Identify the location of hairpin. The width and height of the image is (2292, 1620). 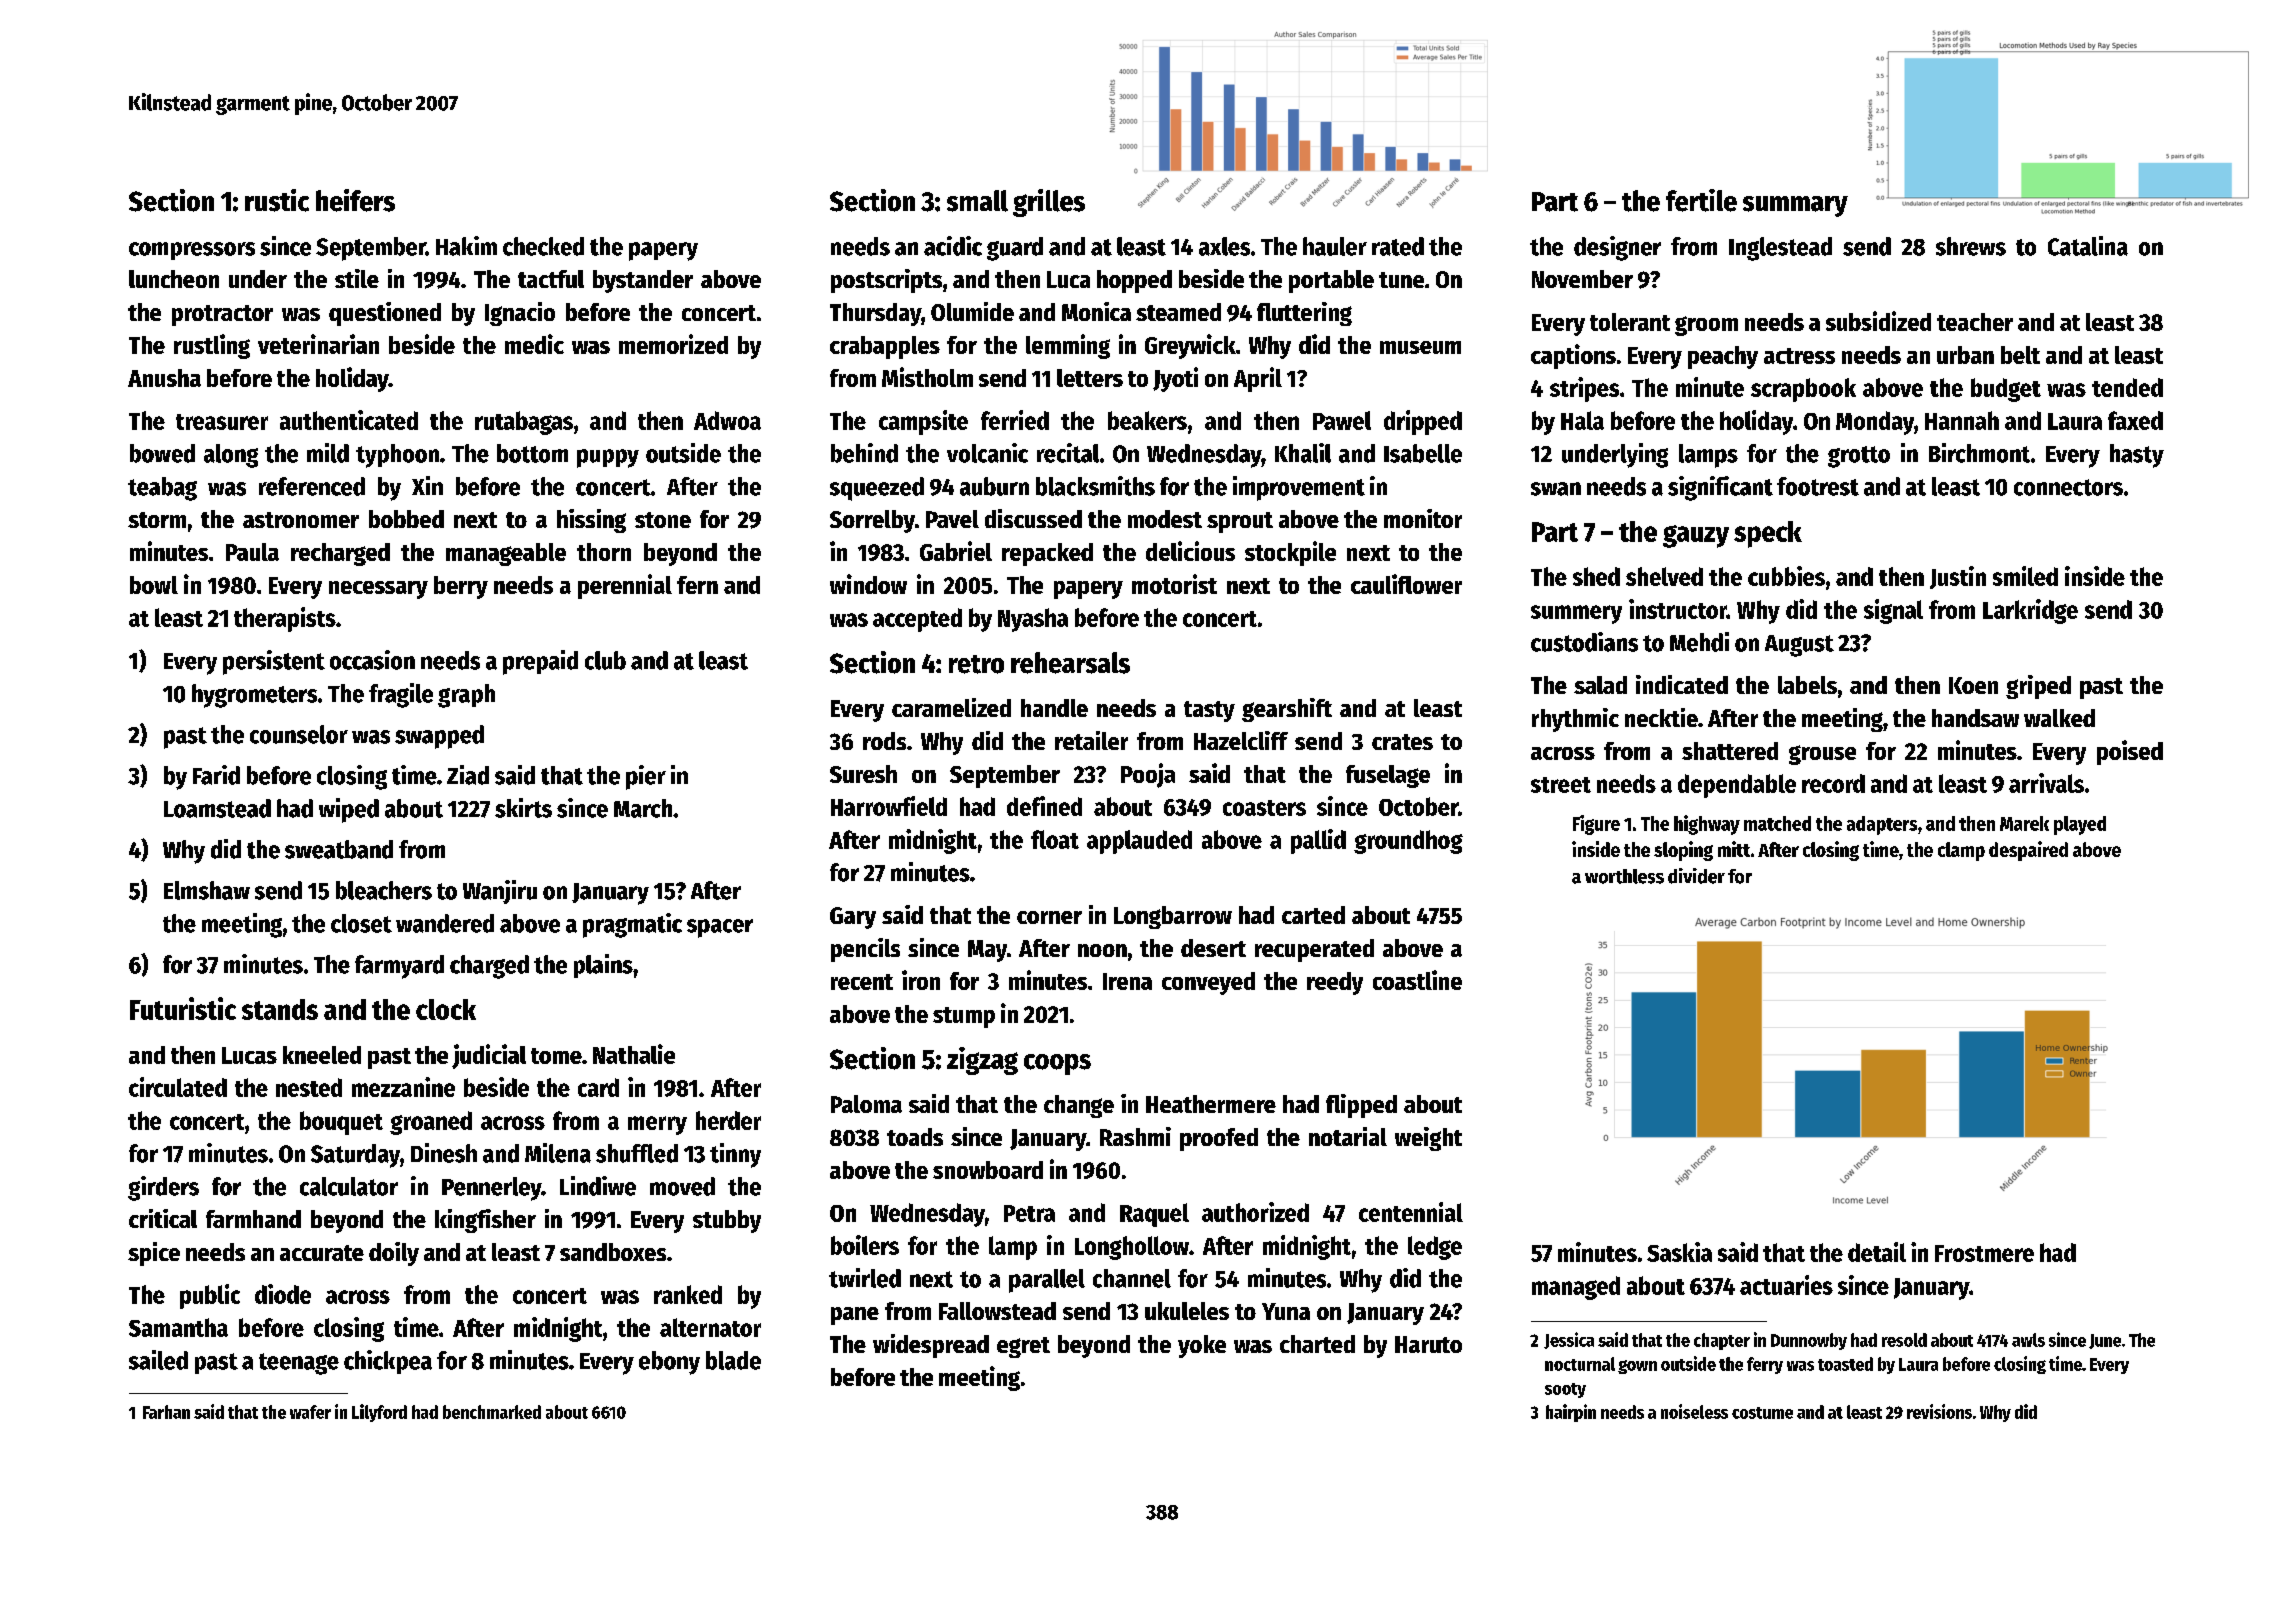
(1571, 1413).
